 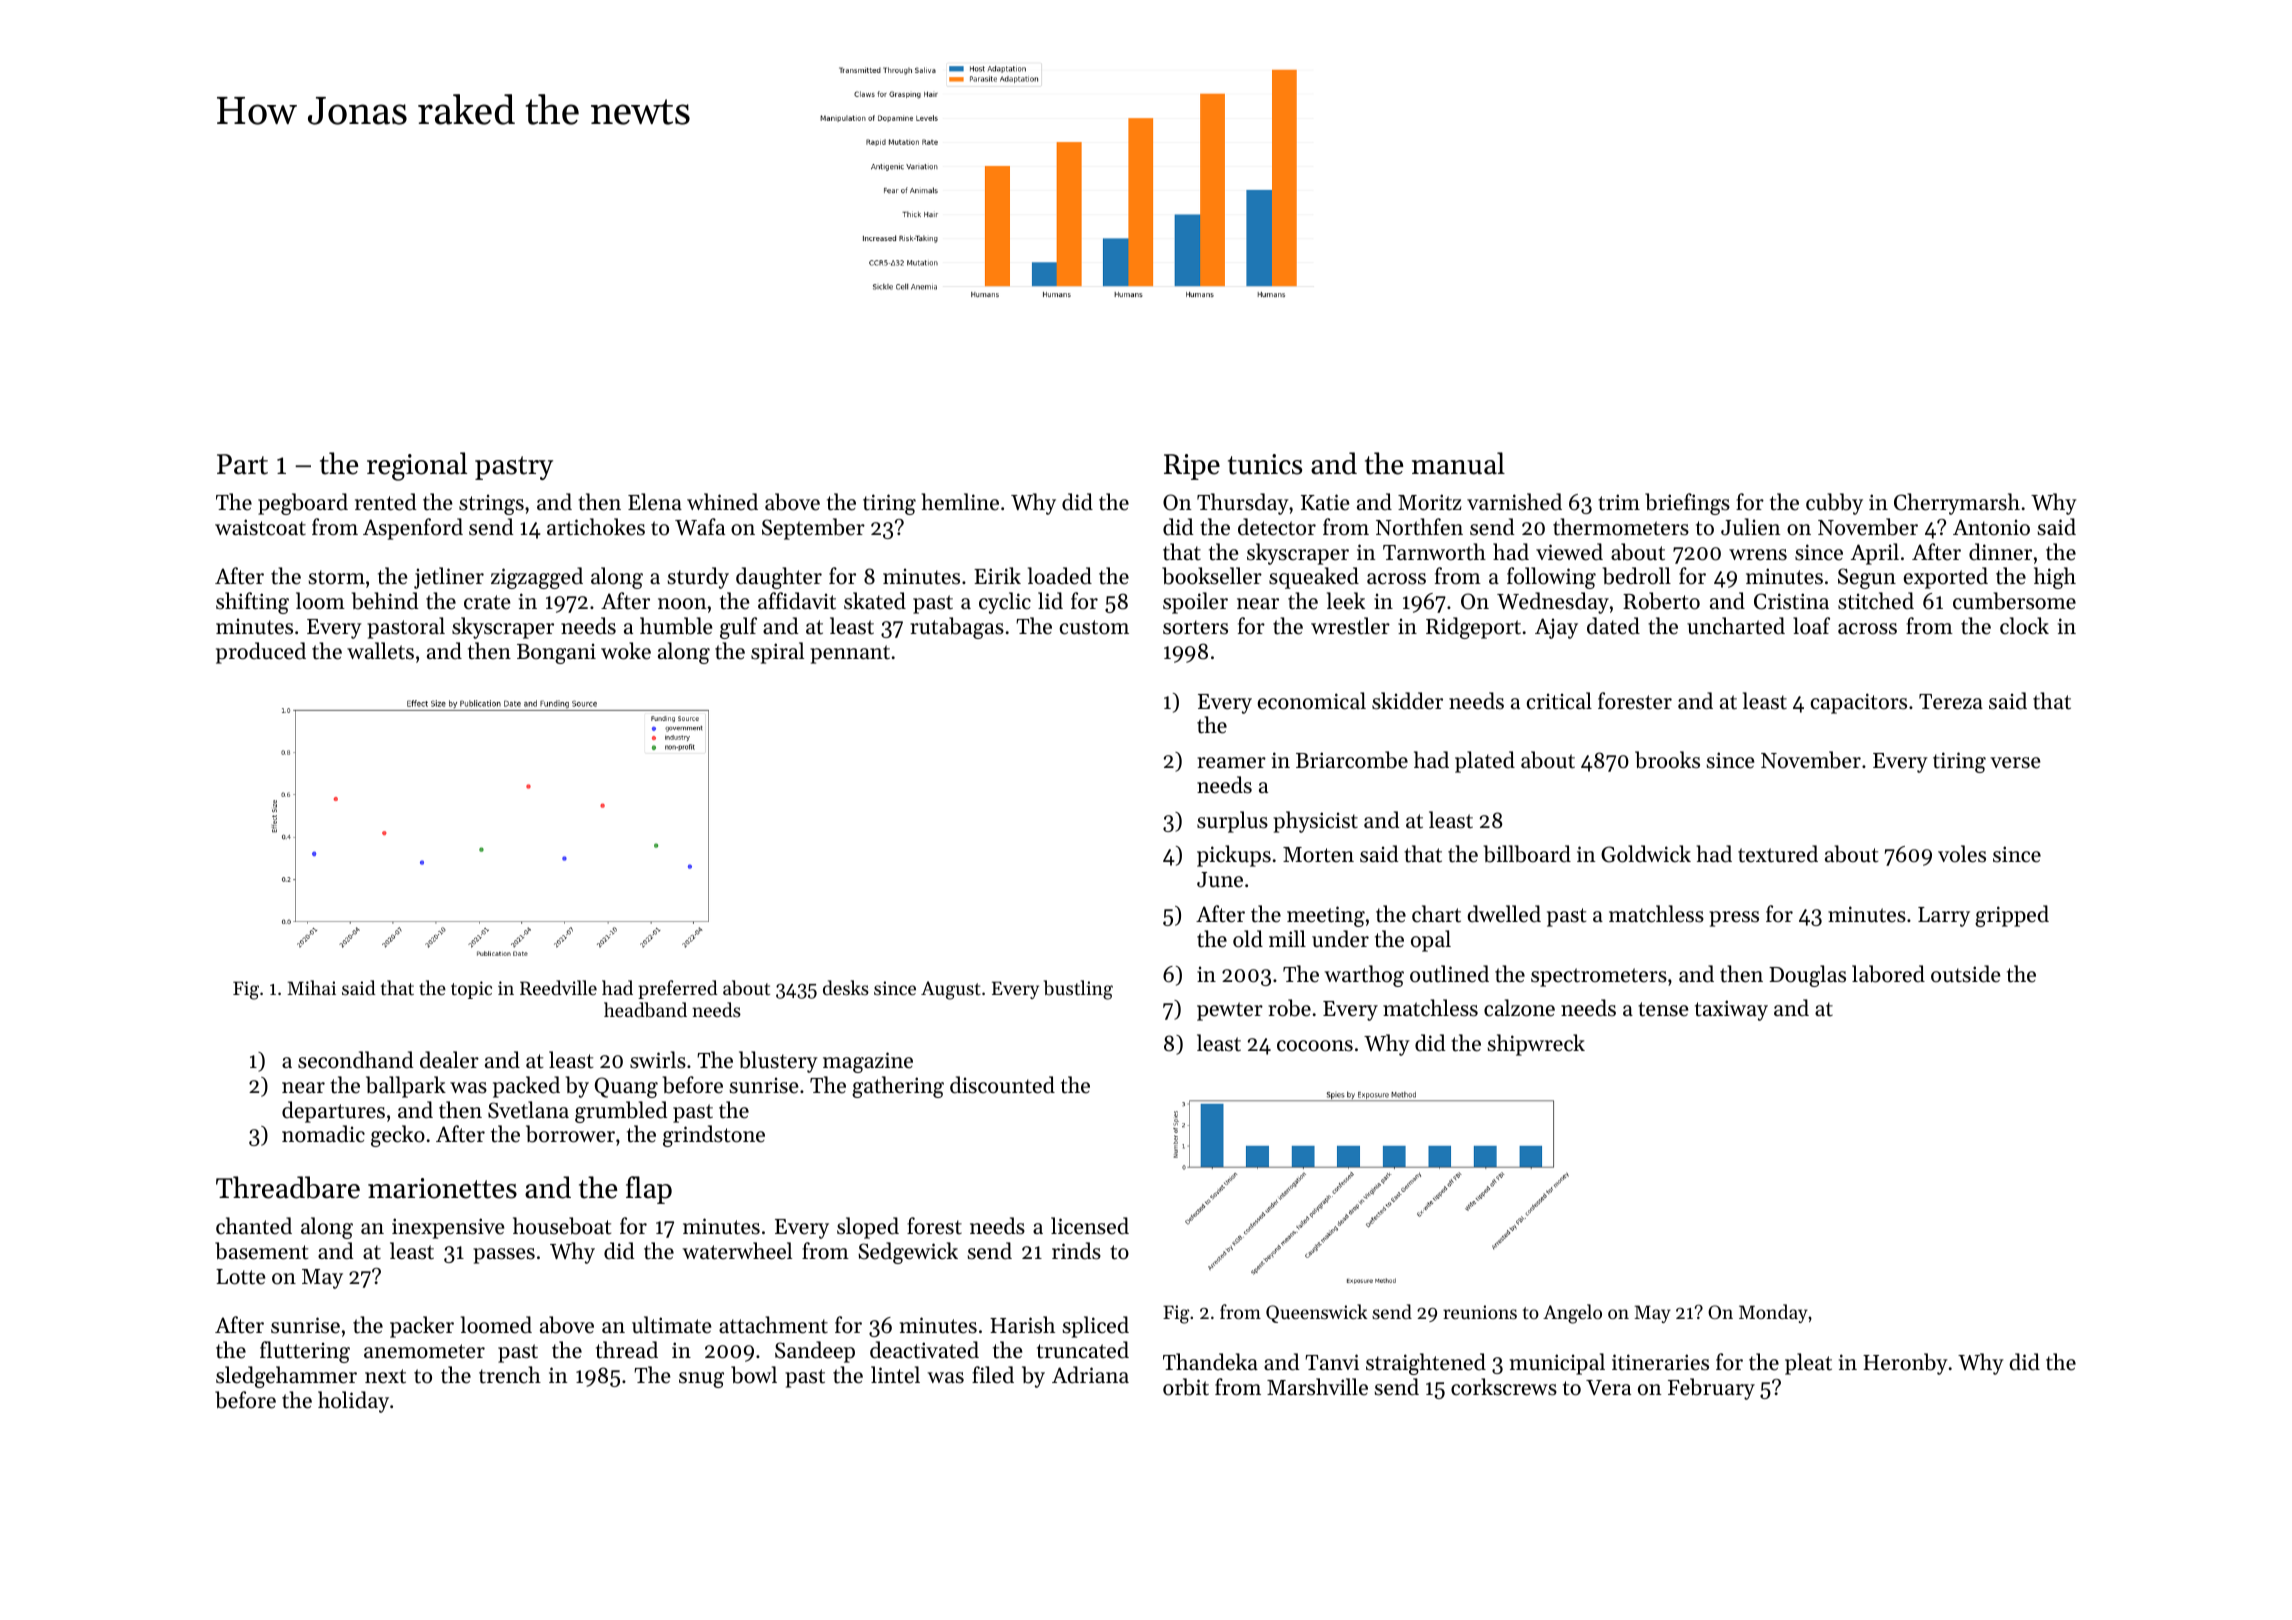 What do you see at coordinates (1951, 702) in the document?
I see `Tereza` at bounding box center [1951, 702].
